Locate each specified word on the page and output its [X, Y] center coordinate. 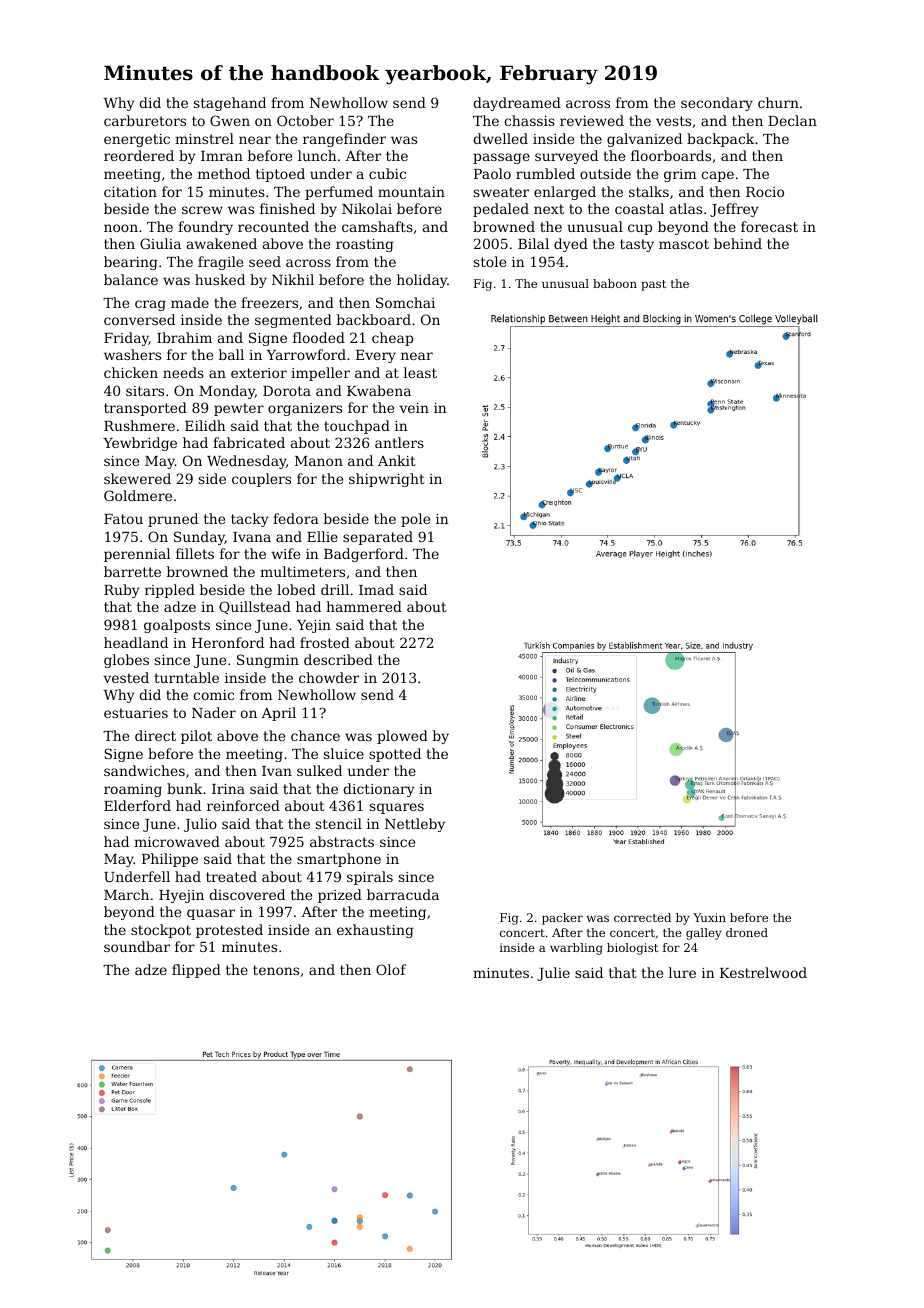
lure [682, 972]
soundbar [137, 946]
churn [778, 102]
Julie [553, 974]
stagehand [230, 104]
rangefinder [344, 140]
